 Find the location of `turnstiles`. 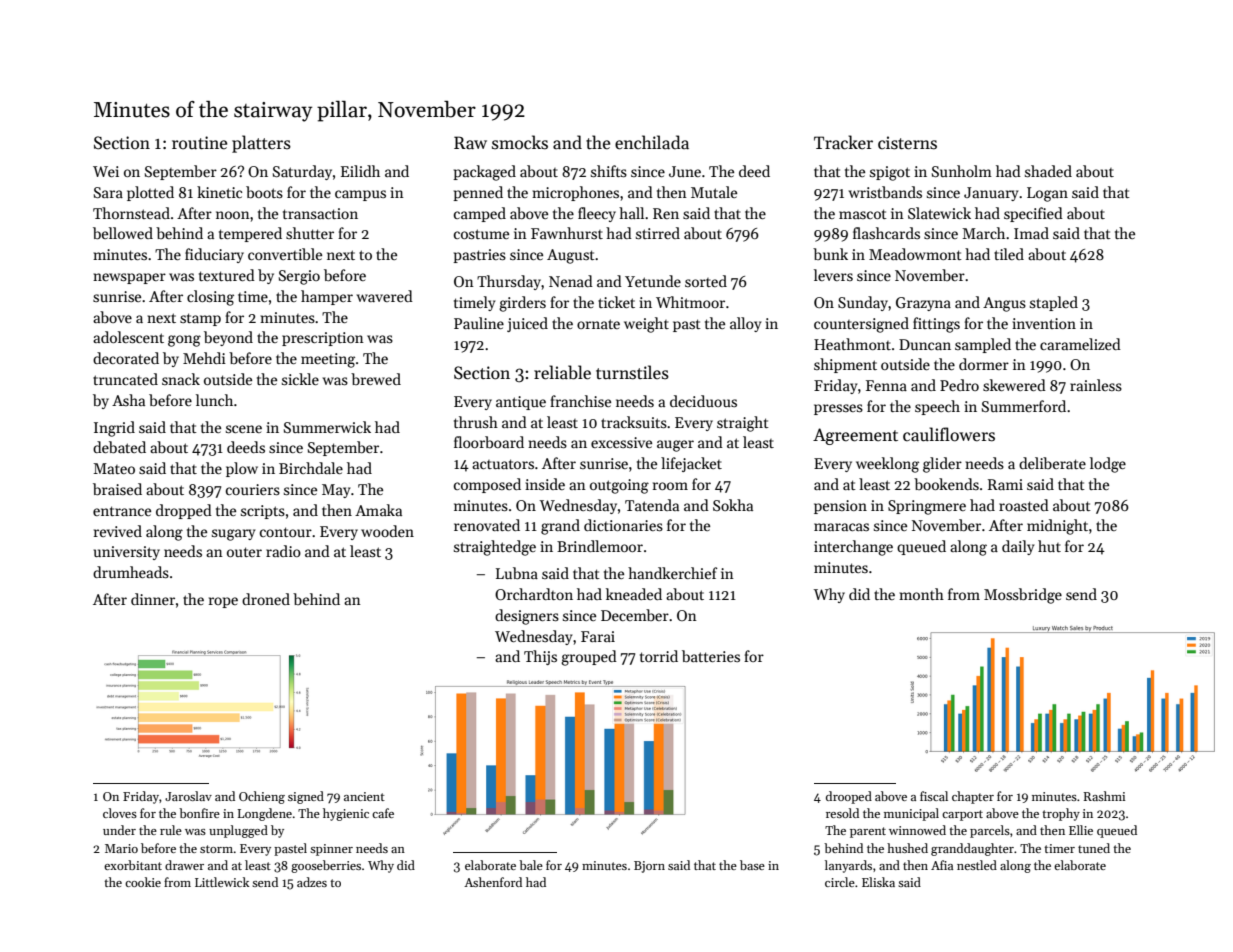

turnstiles is located at coordinates (632, 372).
